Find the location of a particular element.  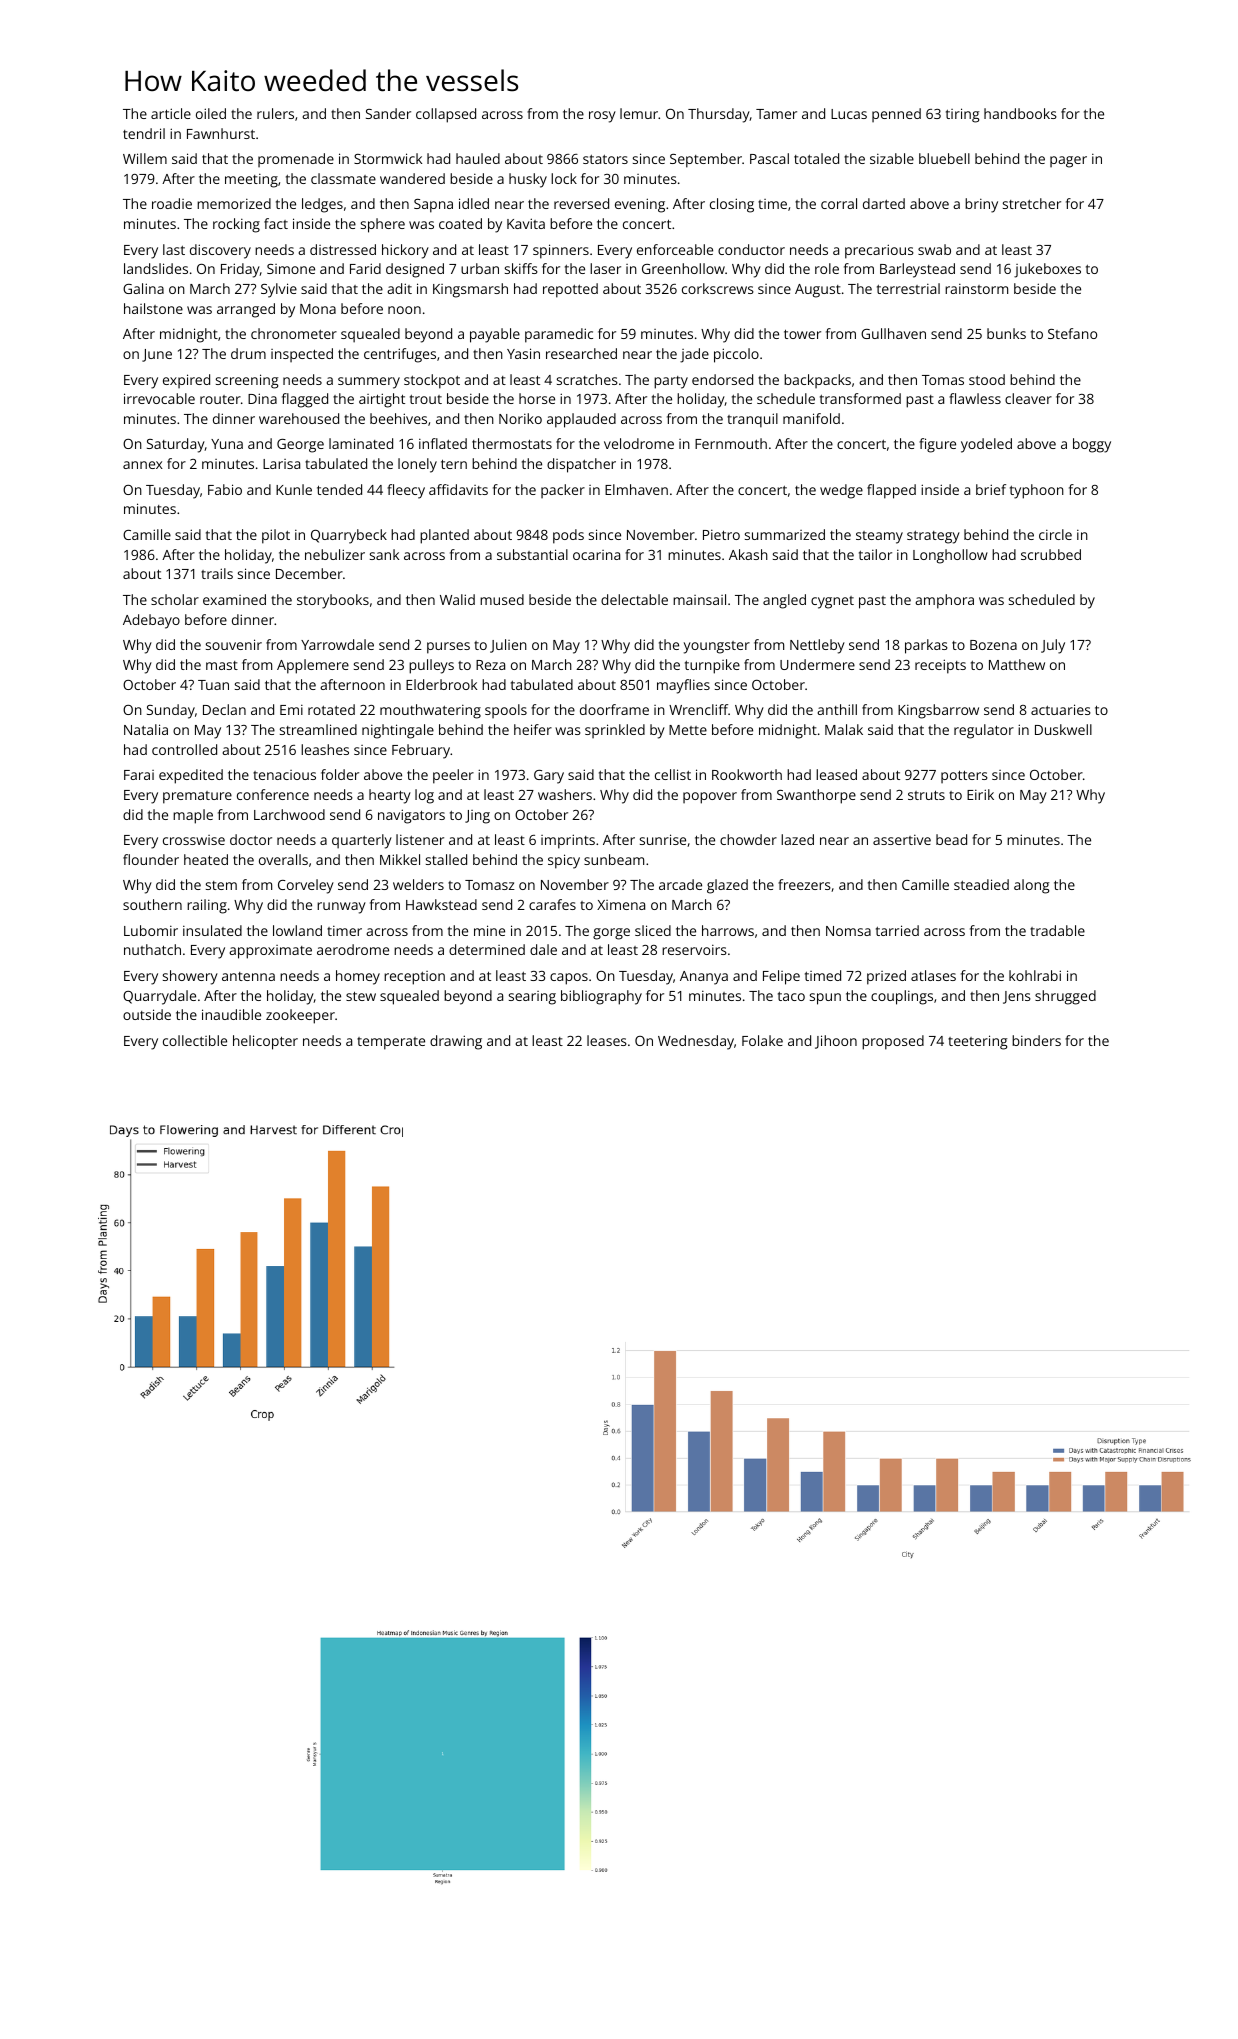

tailor is located at coordinates (875, 554).
